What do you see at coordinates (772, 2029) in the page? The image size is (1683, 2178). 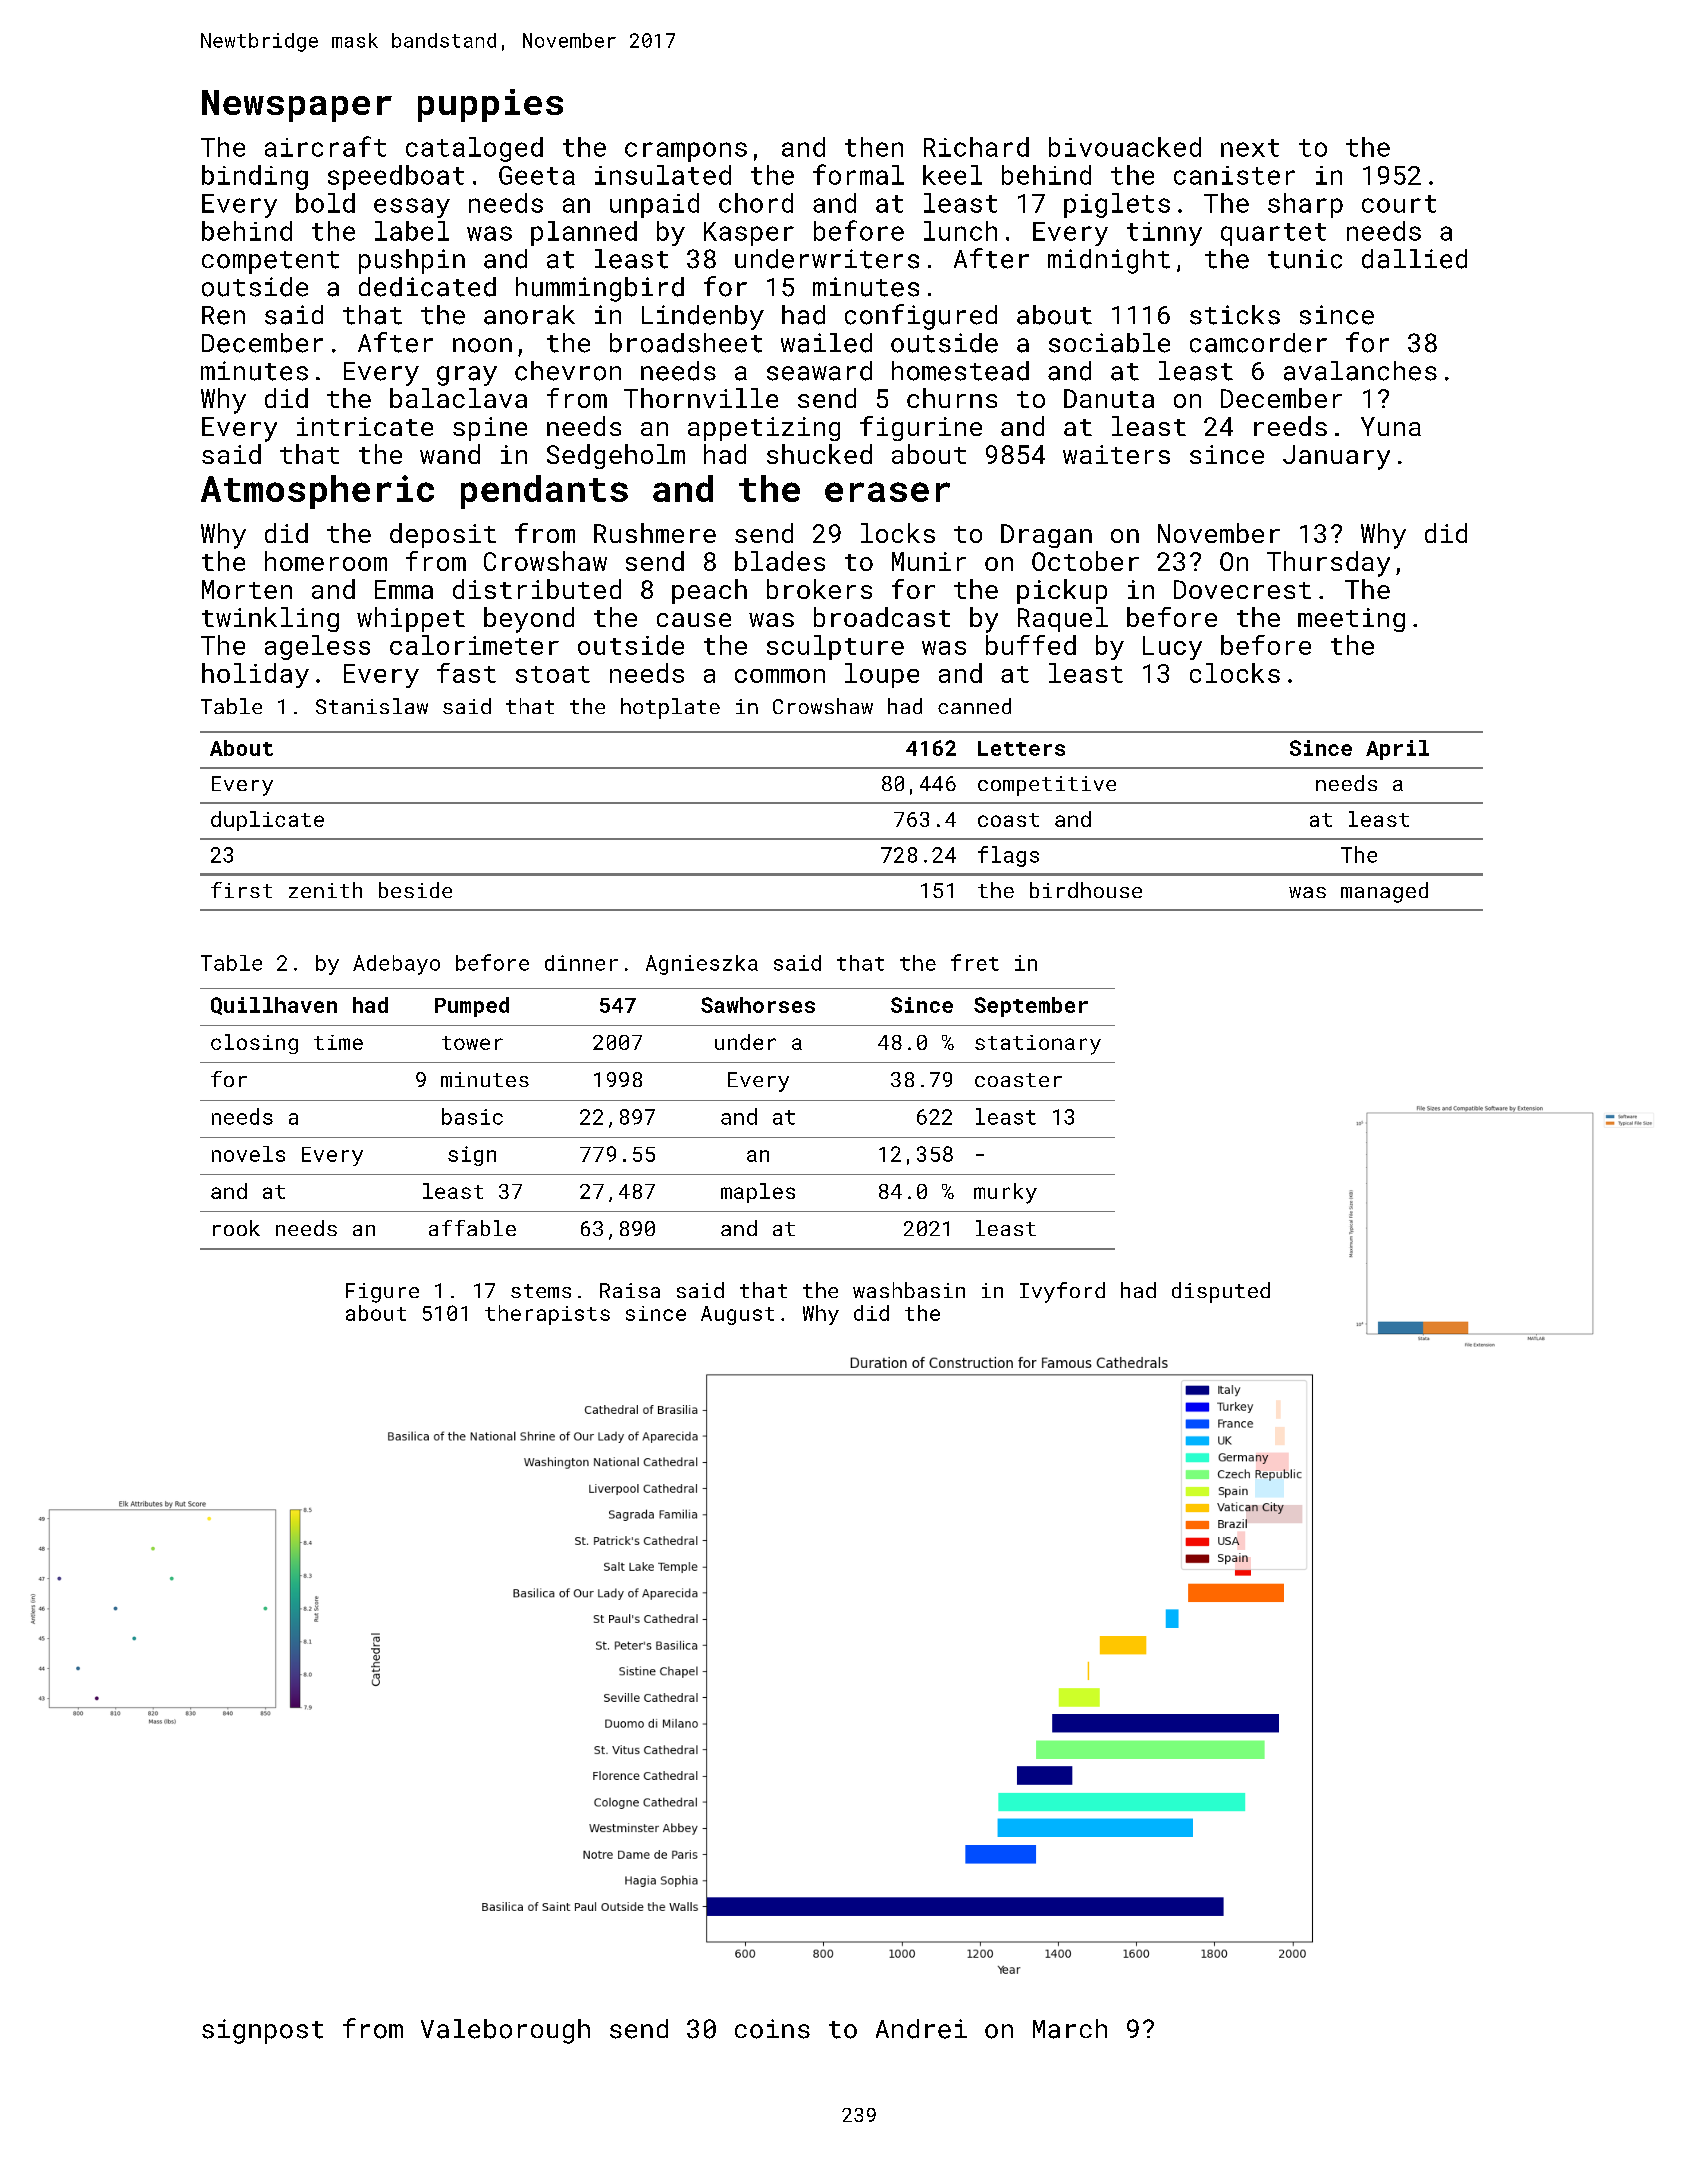 I see `coins` at bounding box center [772, 2029].
